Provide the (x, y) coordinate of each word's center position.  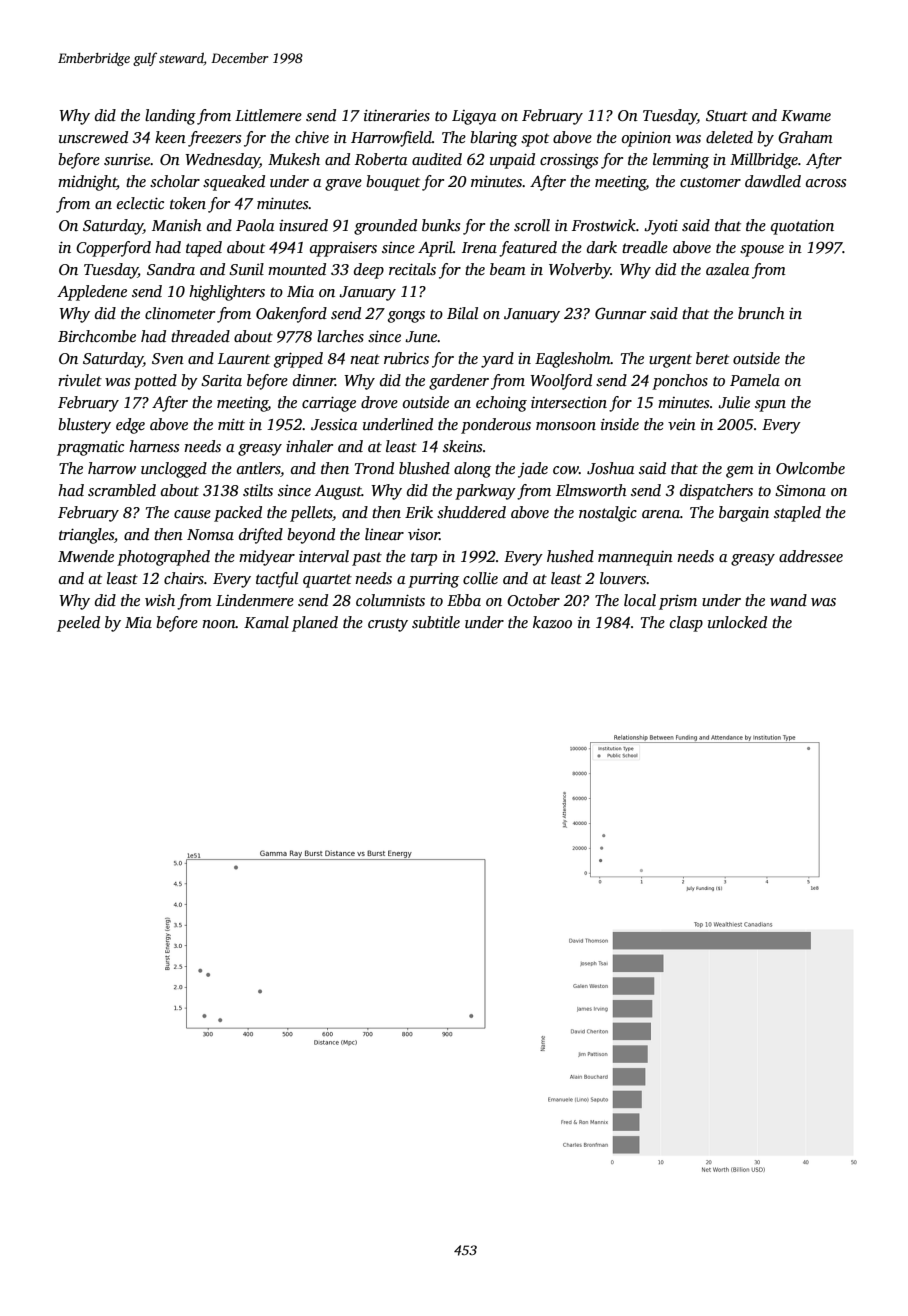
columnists (390, 600)
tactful (277, 580)
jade (533, 470)
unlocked (737, 622)
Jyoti (661, 227)
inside (620, 424)
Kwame (806, 115)
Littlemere (268, 115)
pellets (311, 514)
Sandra (171, 269)
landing (170, 117)
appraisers (343, 249)
